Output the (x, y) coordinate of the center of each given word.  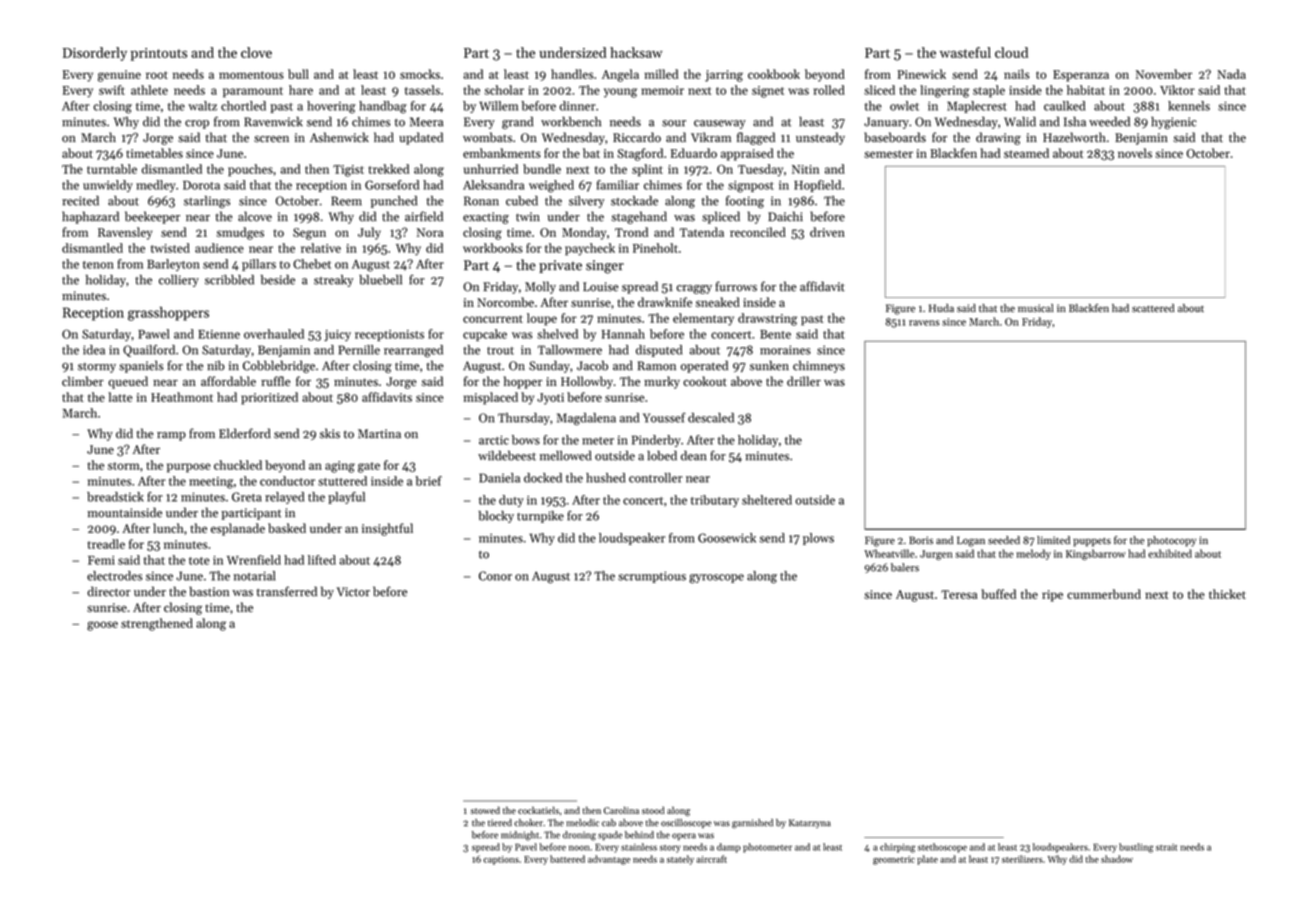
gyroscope (716, 579)
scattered (1153, 308)
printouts (159, 54)
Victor (353, 592)
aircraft (711, 859)
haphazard (90, 217)
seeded (1004, 540)
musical (1036, 308)
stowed (485, 810)
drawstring (767, 319)
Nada (1231, 74)
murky (662, 382)
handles (572, 74)
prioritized (269, 398)
